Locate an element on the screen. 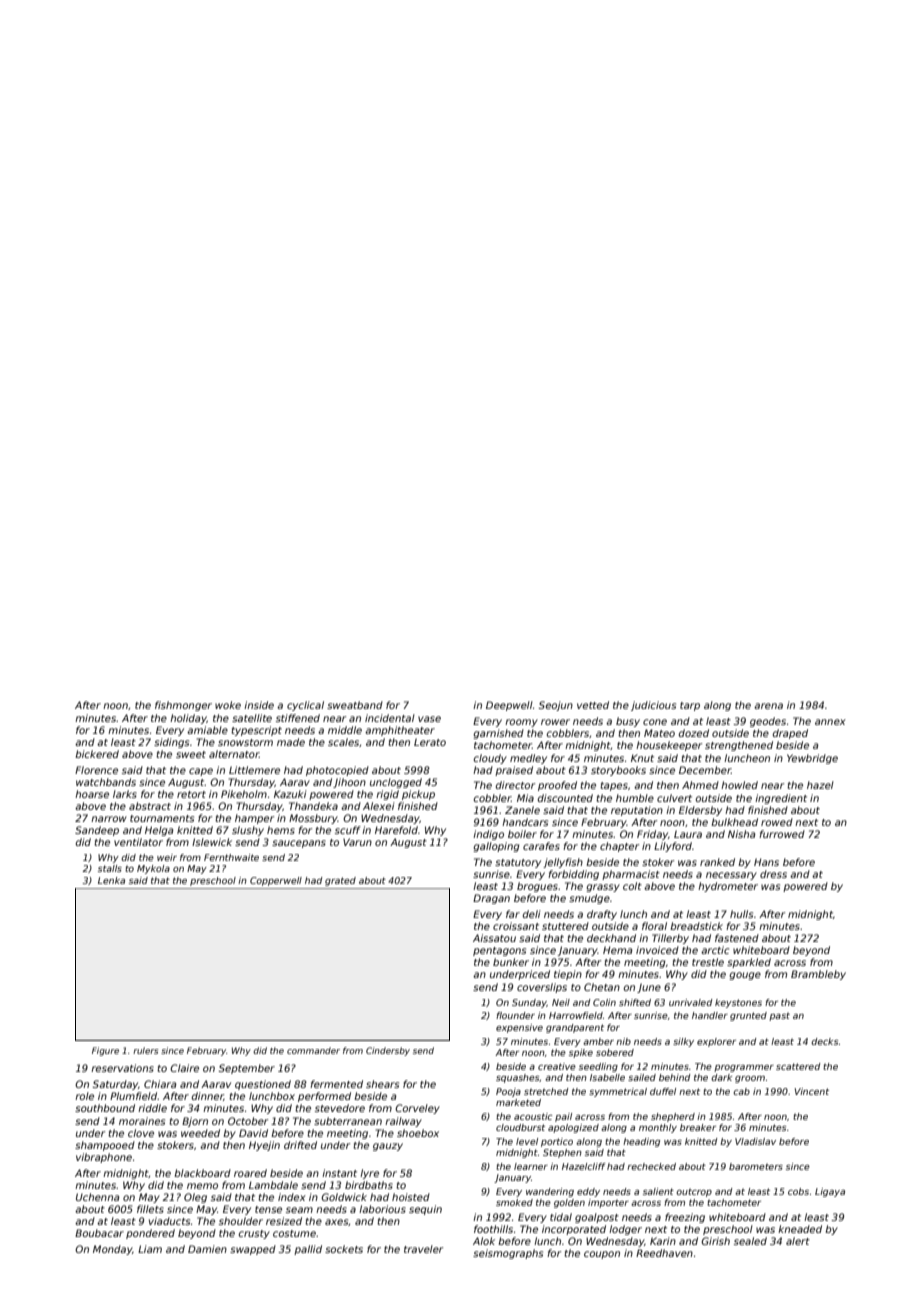 The height and width of the screenshot is (1308, 924). Hema is located at coordinates (617, 950).
